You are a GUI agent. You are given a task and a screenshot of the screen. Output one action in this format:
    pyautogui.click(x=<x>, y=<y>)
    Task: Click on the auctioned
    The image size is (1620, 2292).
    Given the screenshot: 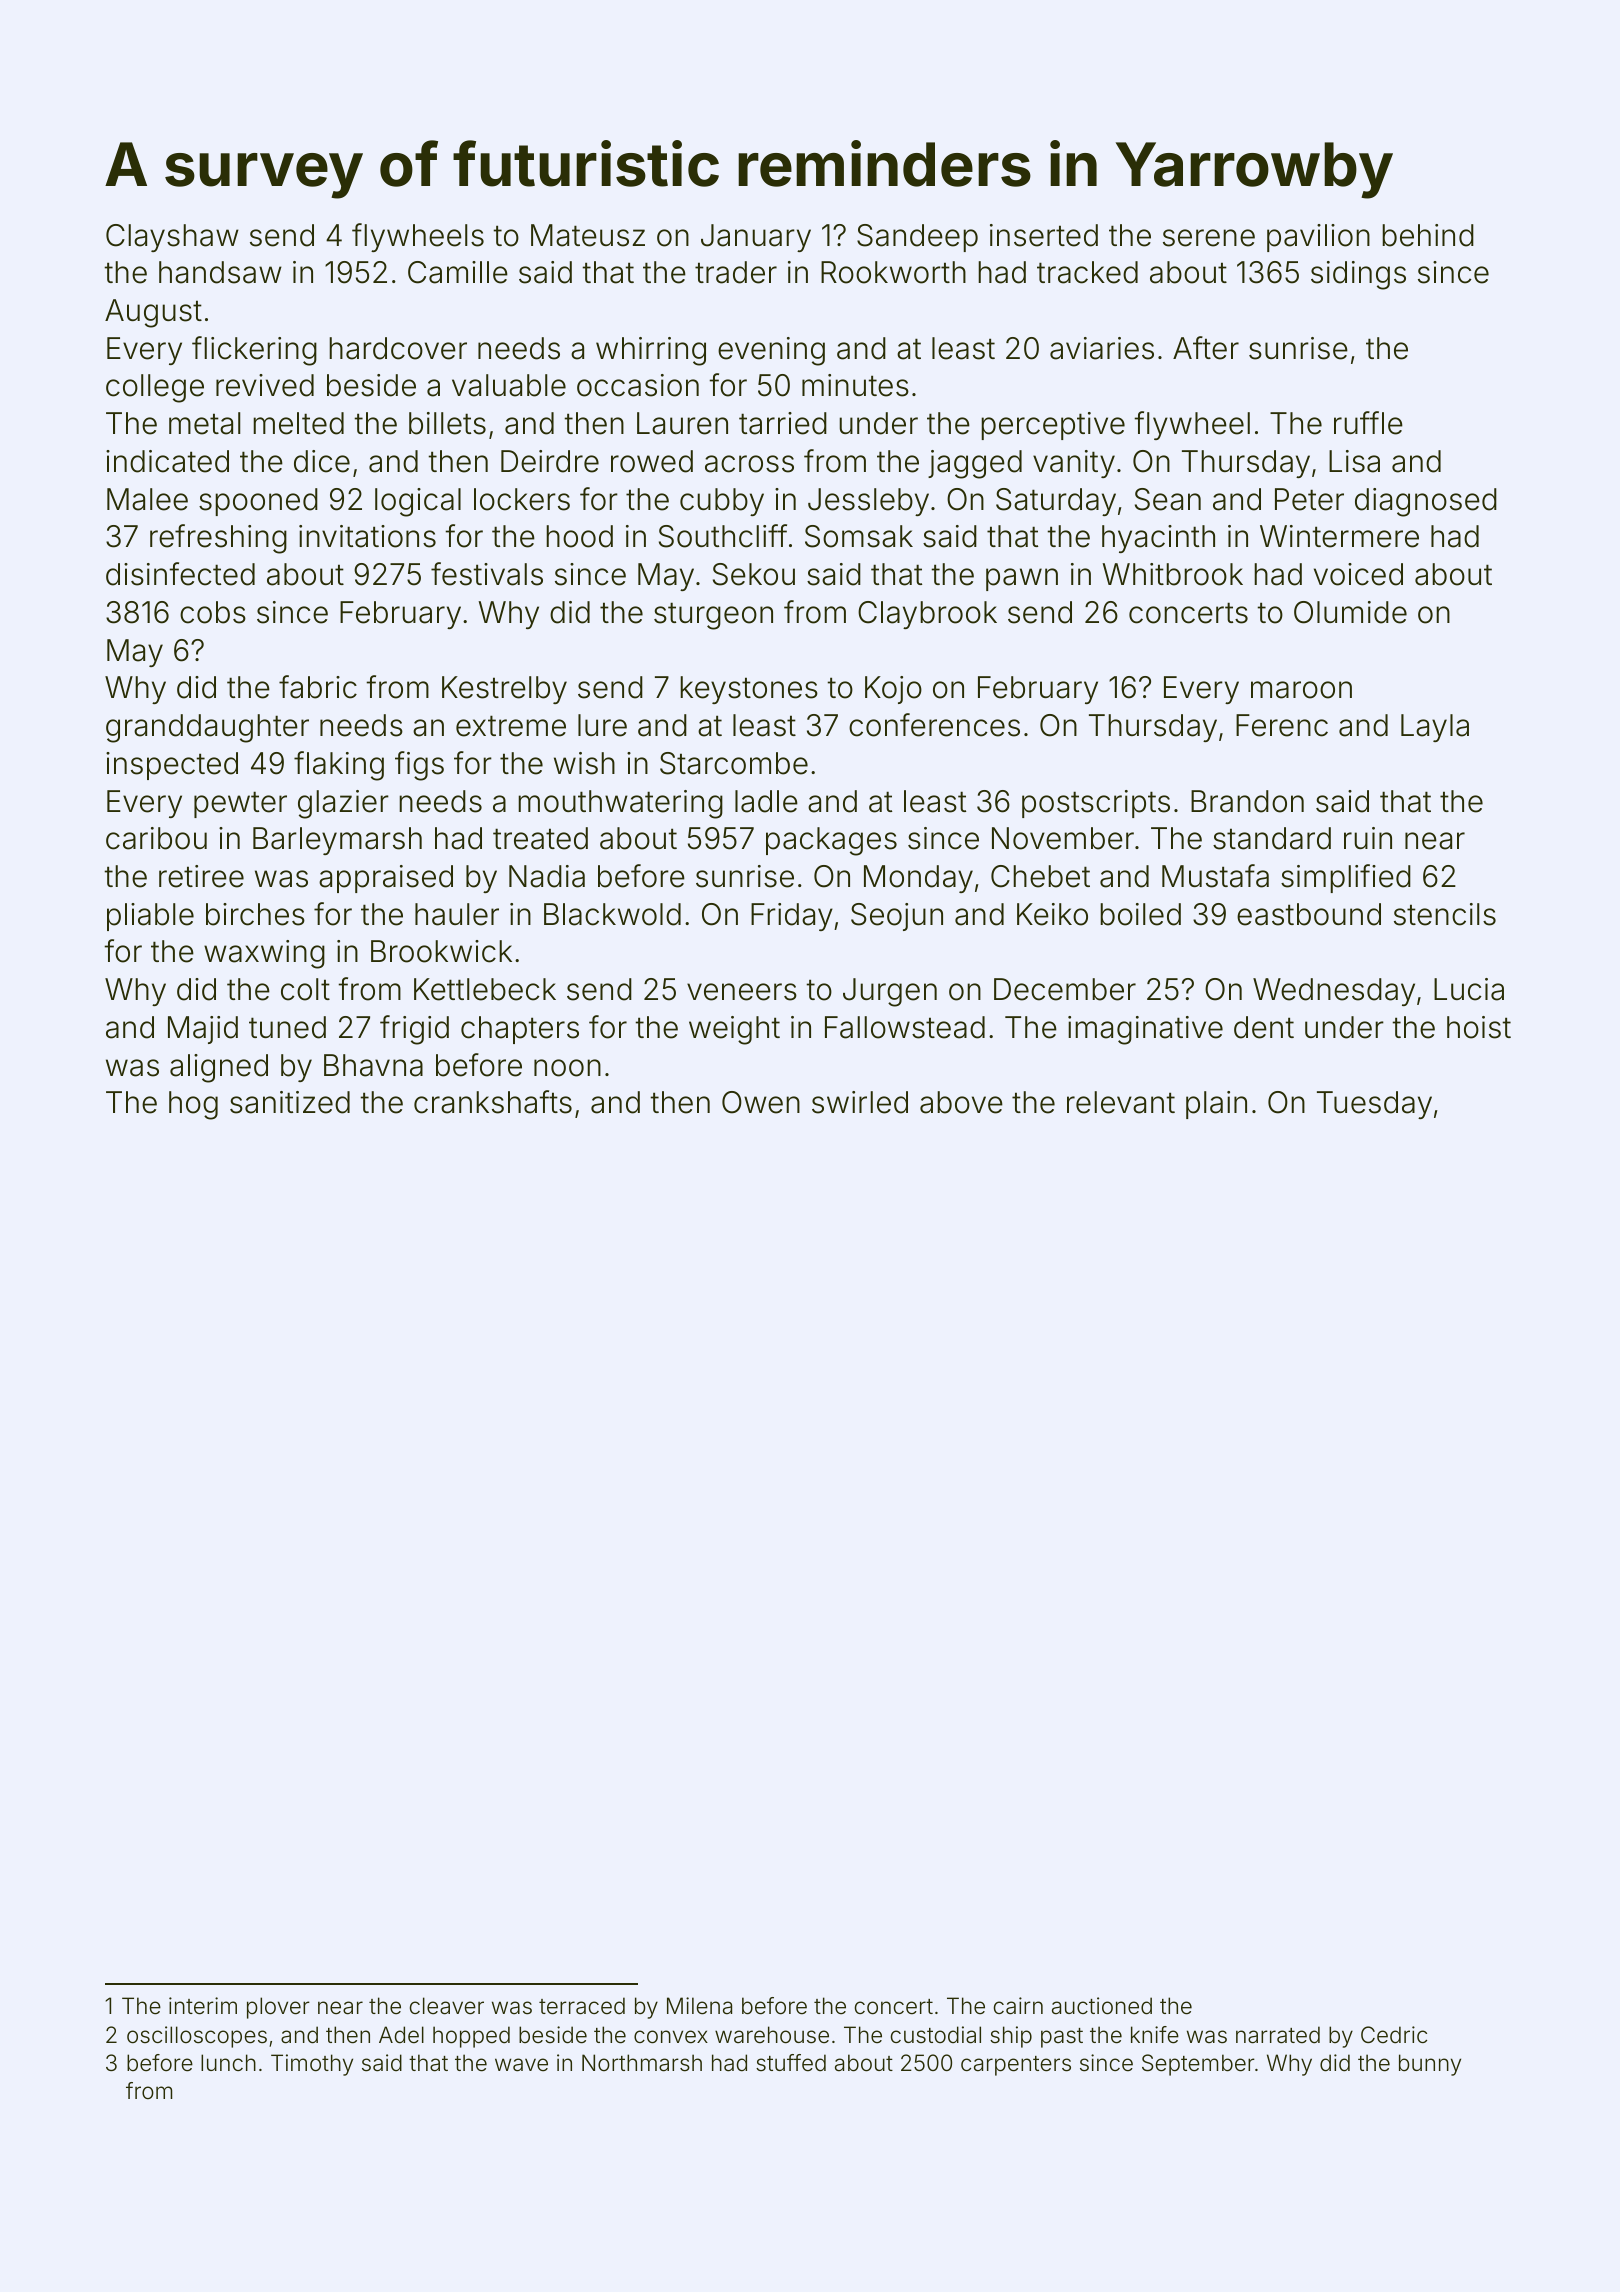 What is the action you would take?
    pyautogui.click(x=1102, y=2006)
